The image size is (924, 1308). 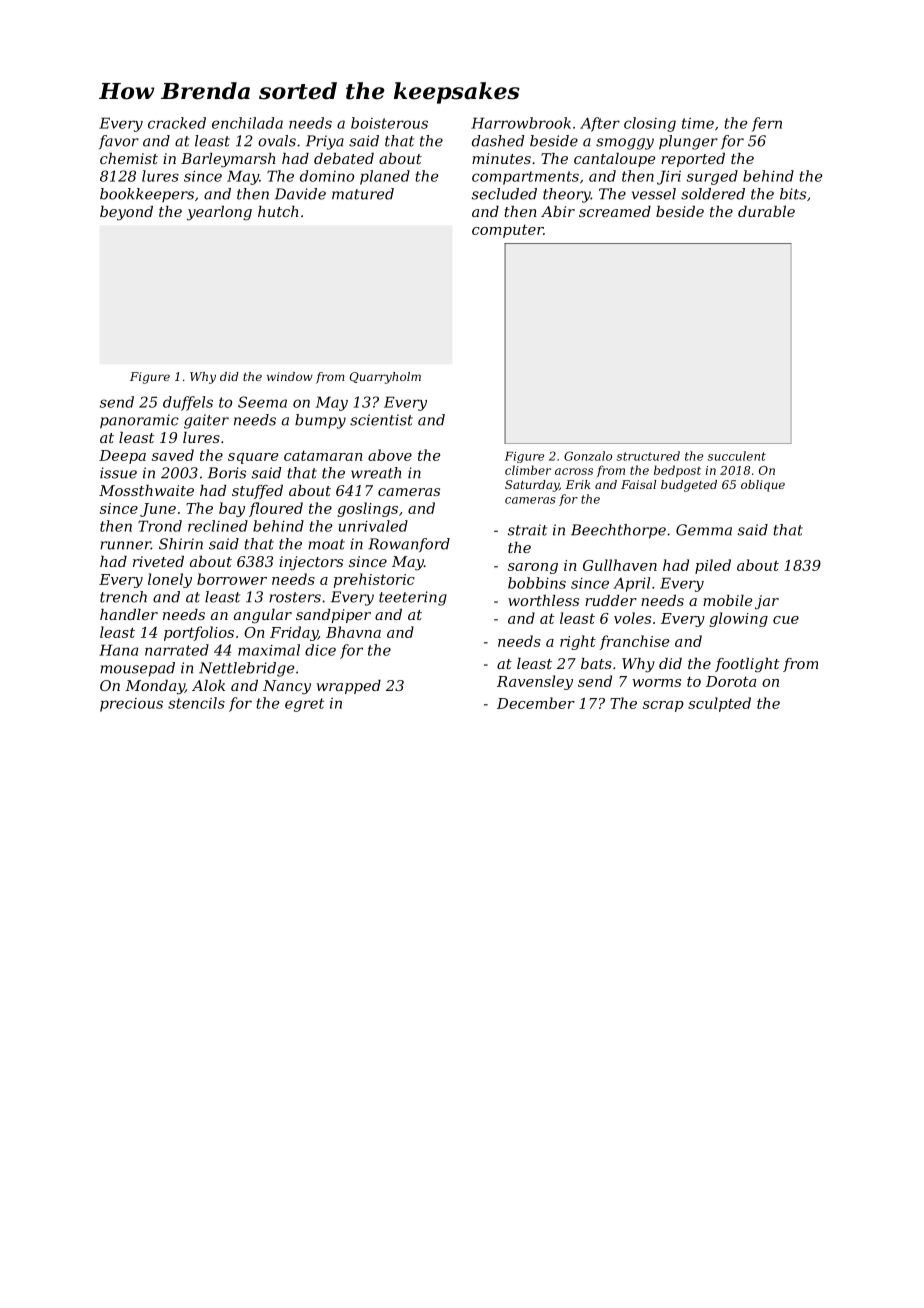 What do you see at coordinates (363, 194) in the document?
I see `matured` at bounding box center [363, 194].
